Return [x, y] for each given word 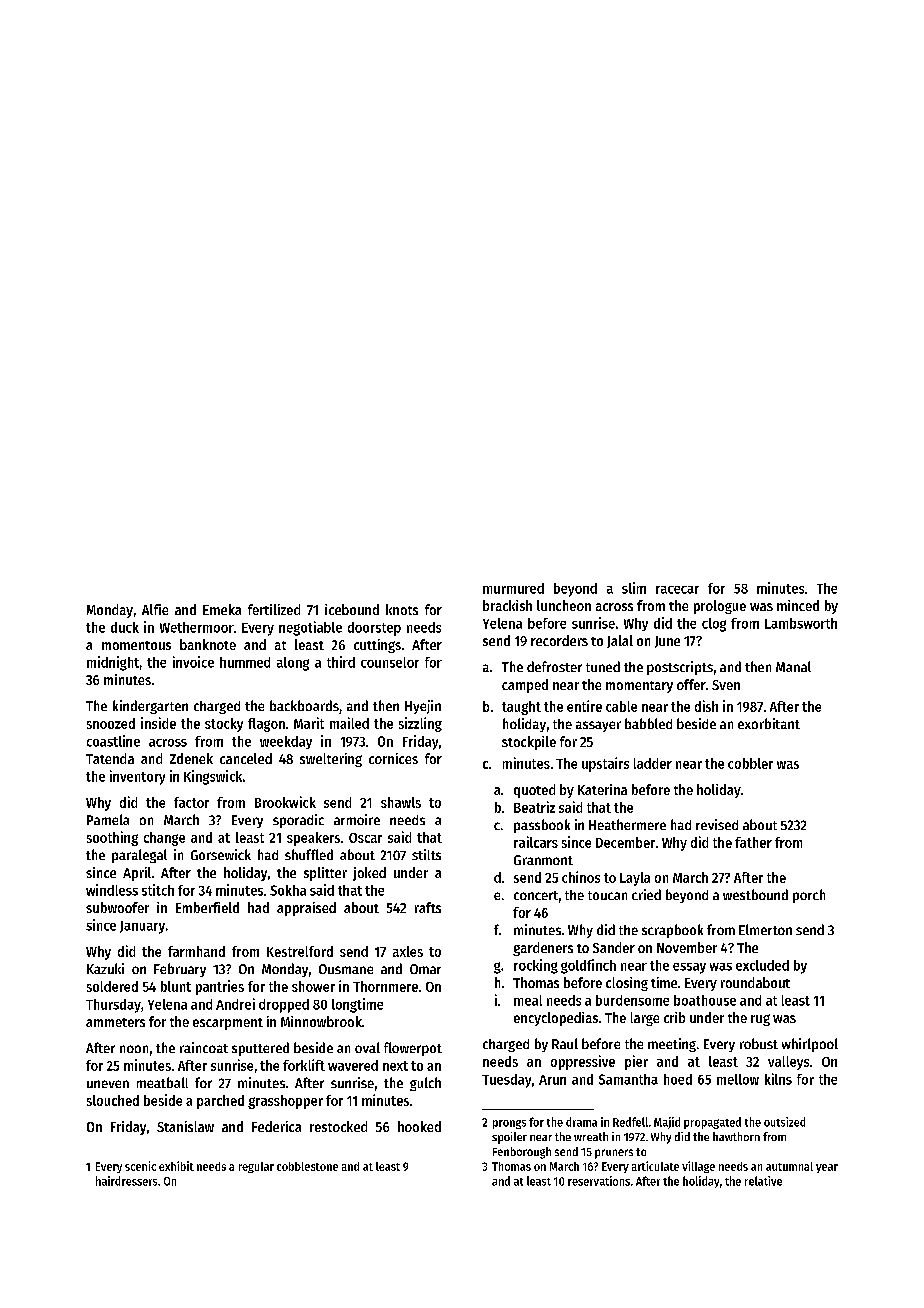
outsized [784, 1122]
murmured [513, 588]
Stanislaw [185, 1126]
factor [191, 802]
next [395, 1066]
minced [798, 605]
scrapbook [672, 931]
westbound [755, 894]
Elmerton [765, 929]
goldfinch [588, 966]
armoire [357, 819]
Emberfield [207, 907]
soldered [112, 986]
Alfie [155, 609]
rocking [536, 966]
